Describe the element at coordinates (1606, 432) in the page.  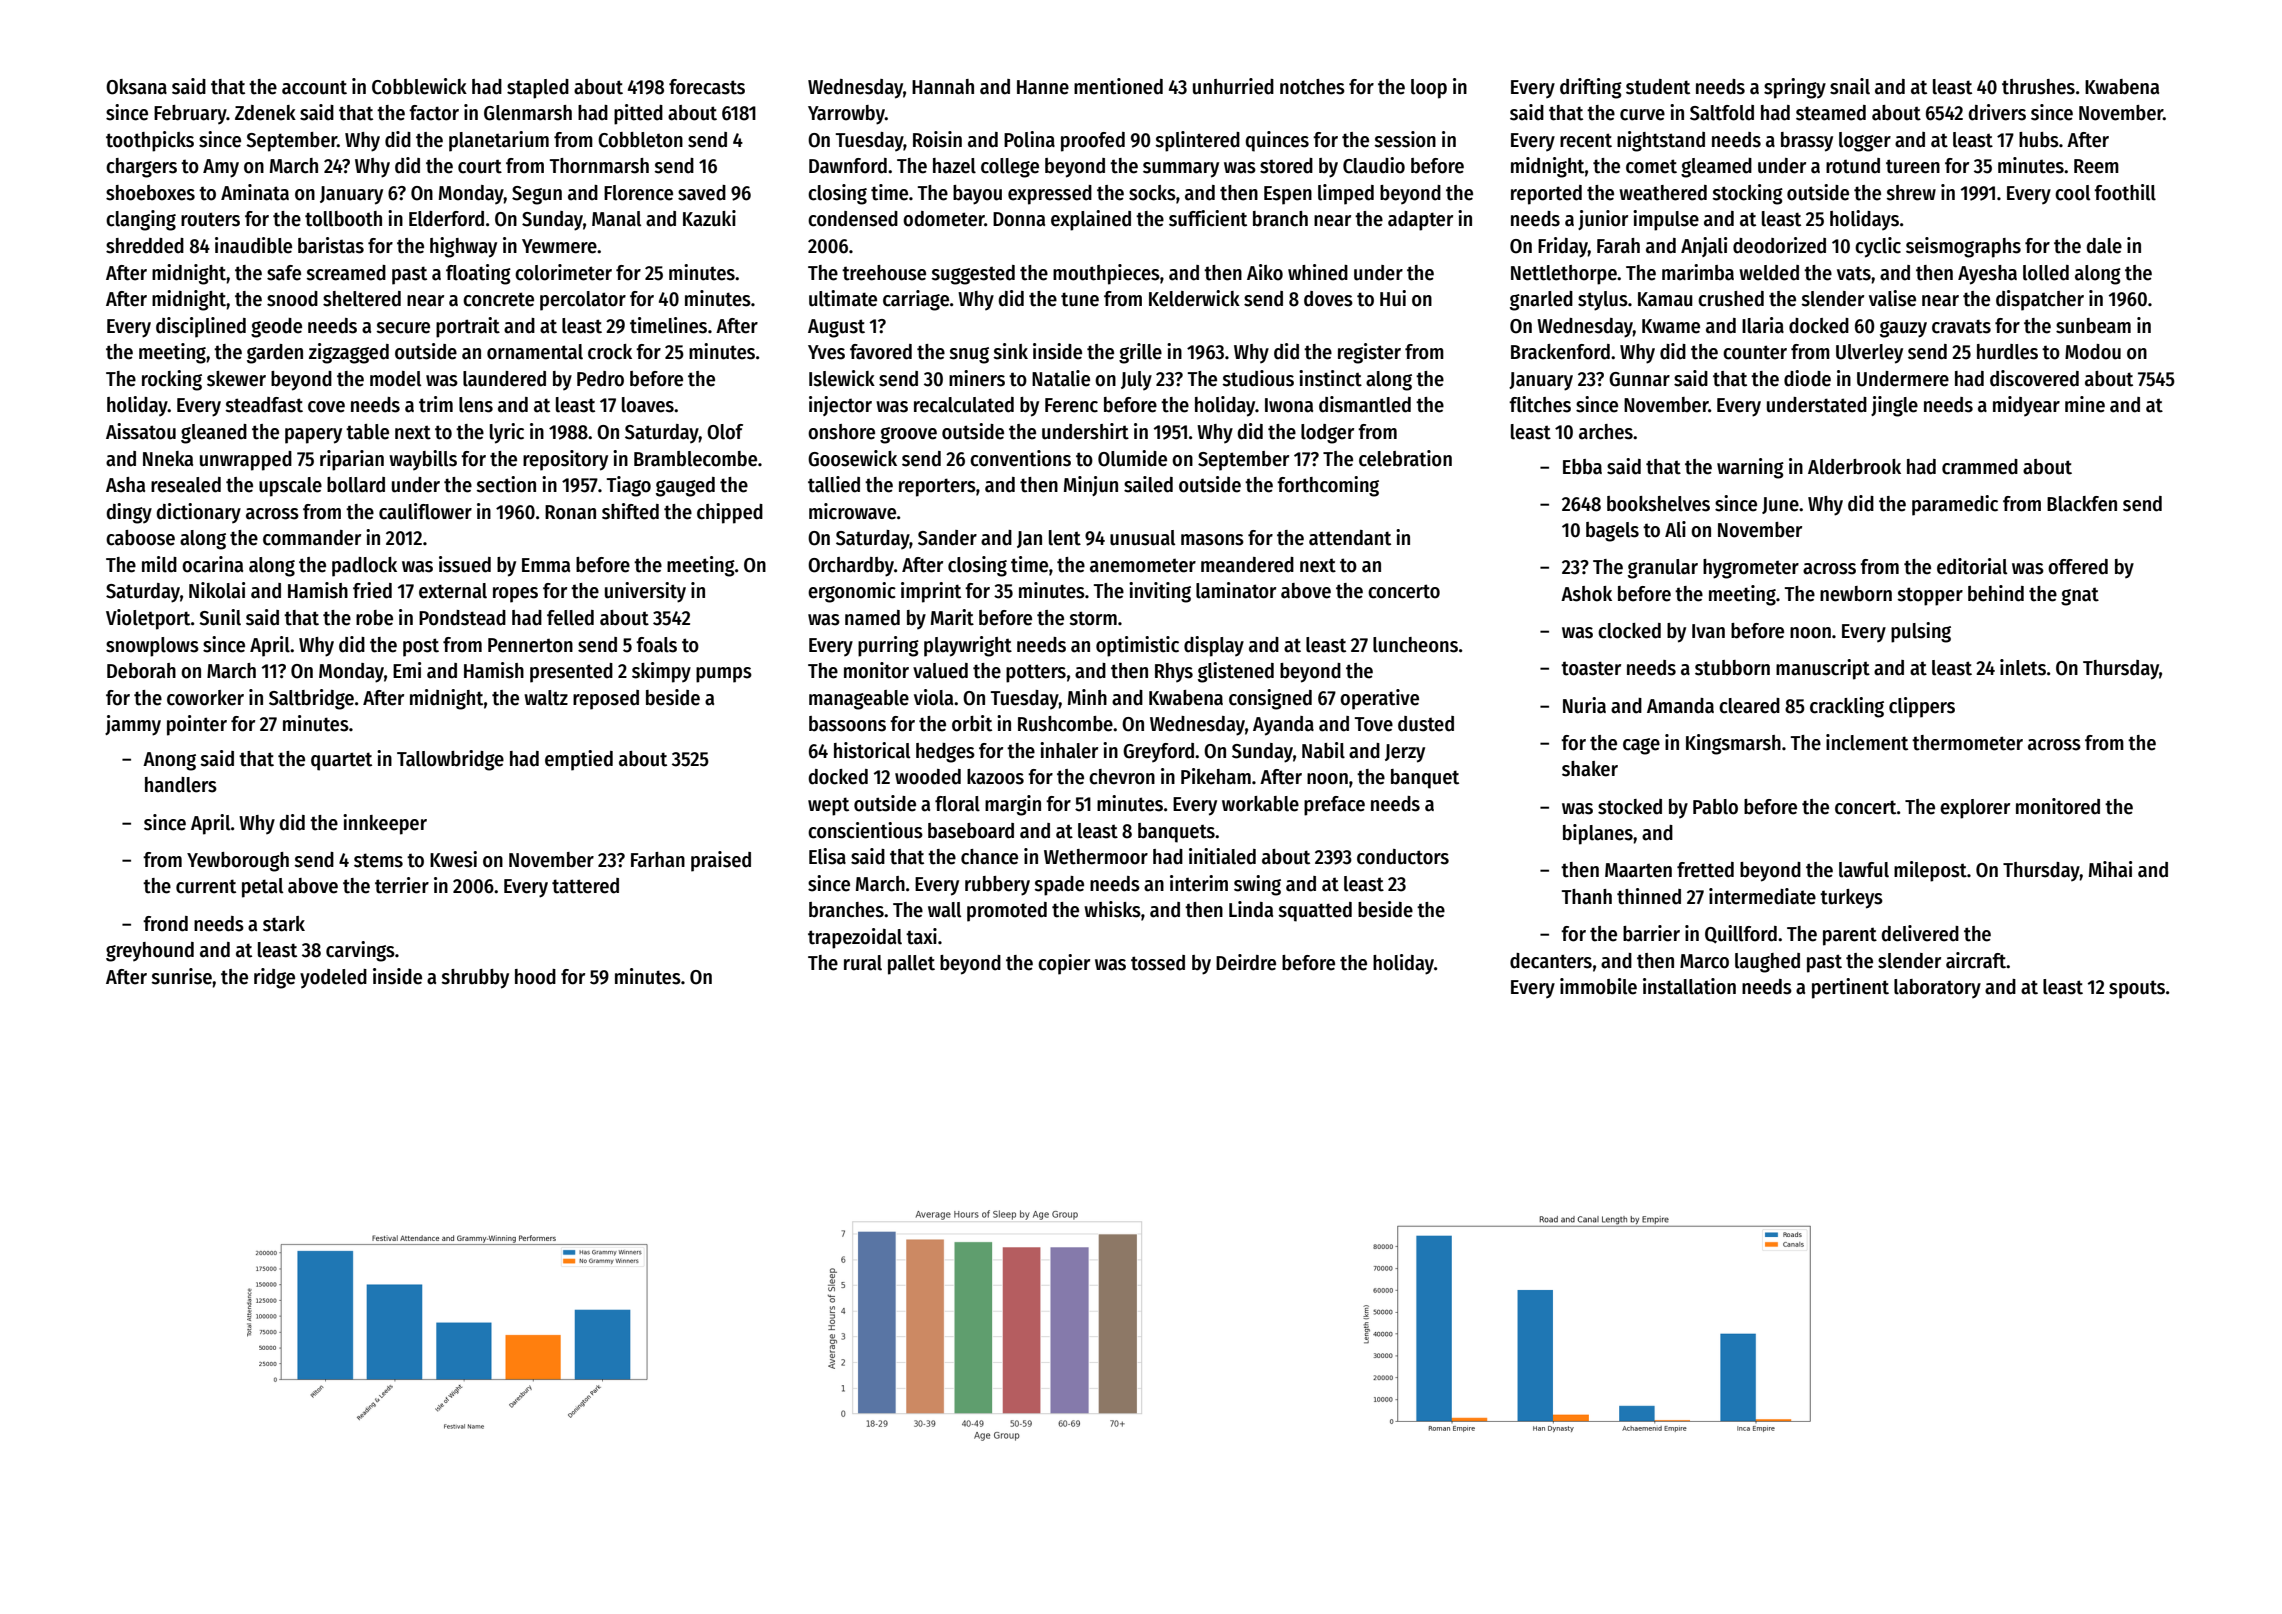
I see `arches` at that location.
